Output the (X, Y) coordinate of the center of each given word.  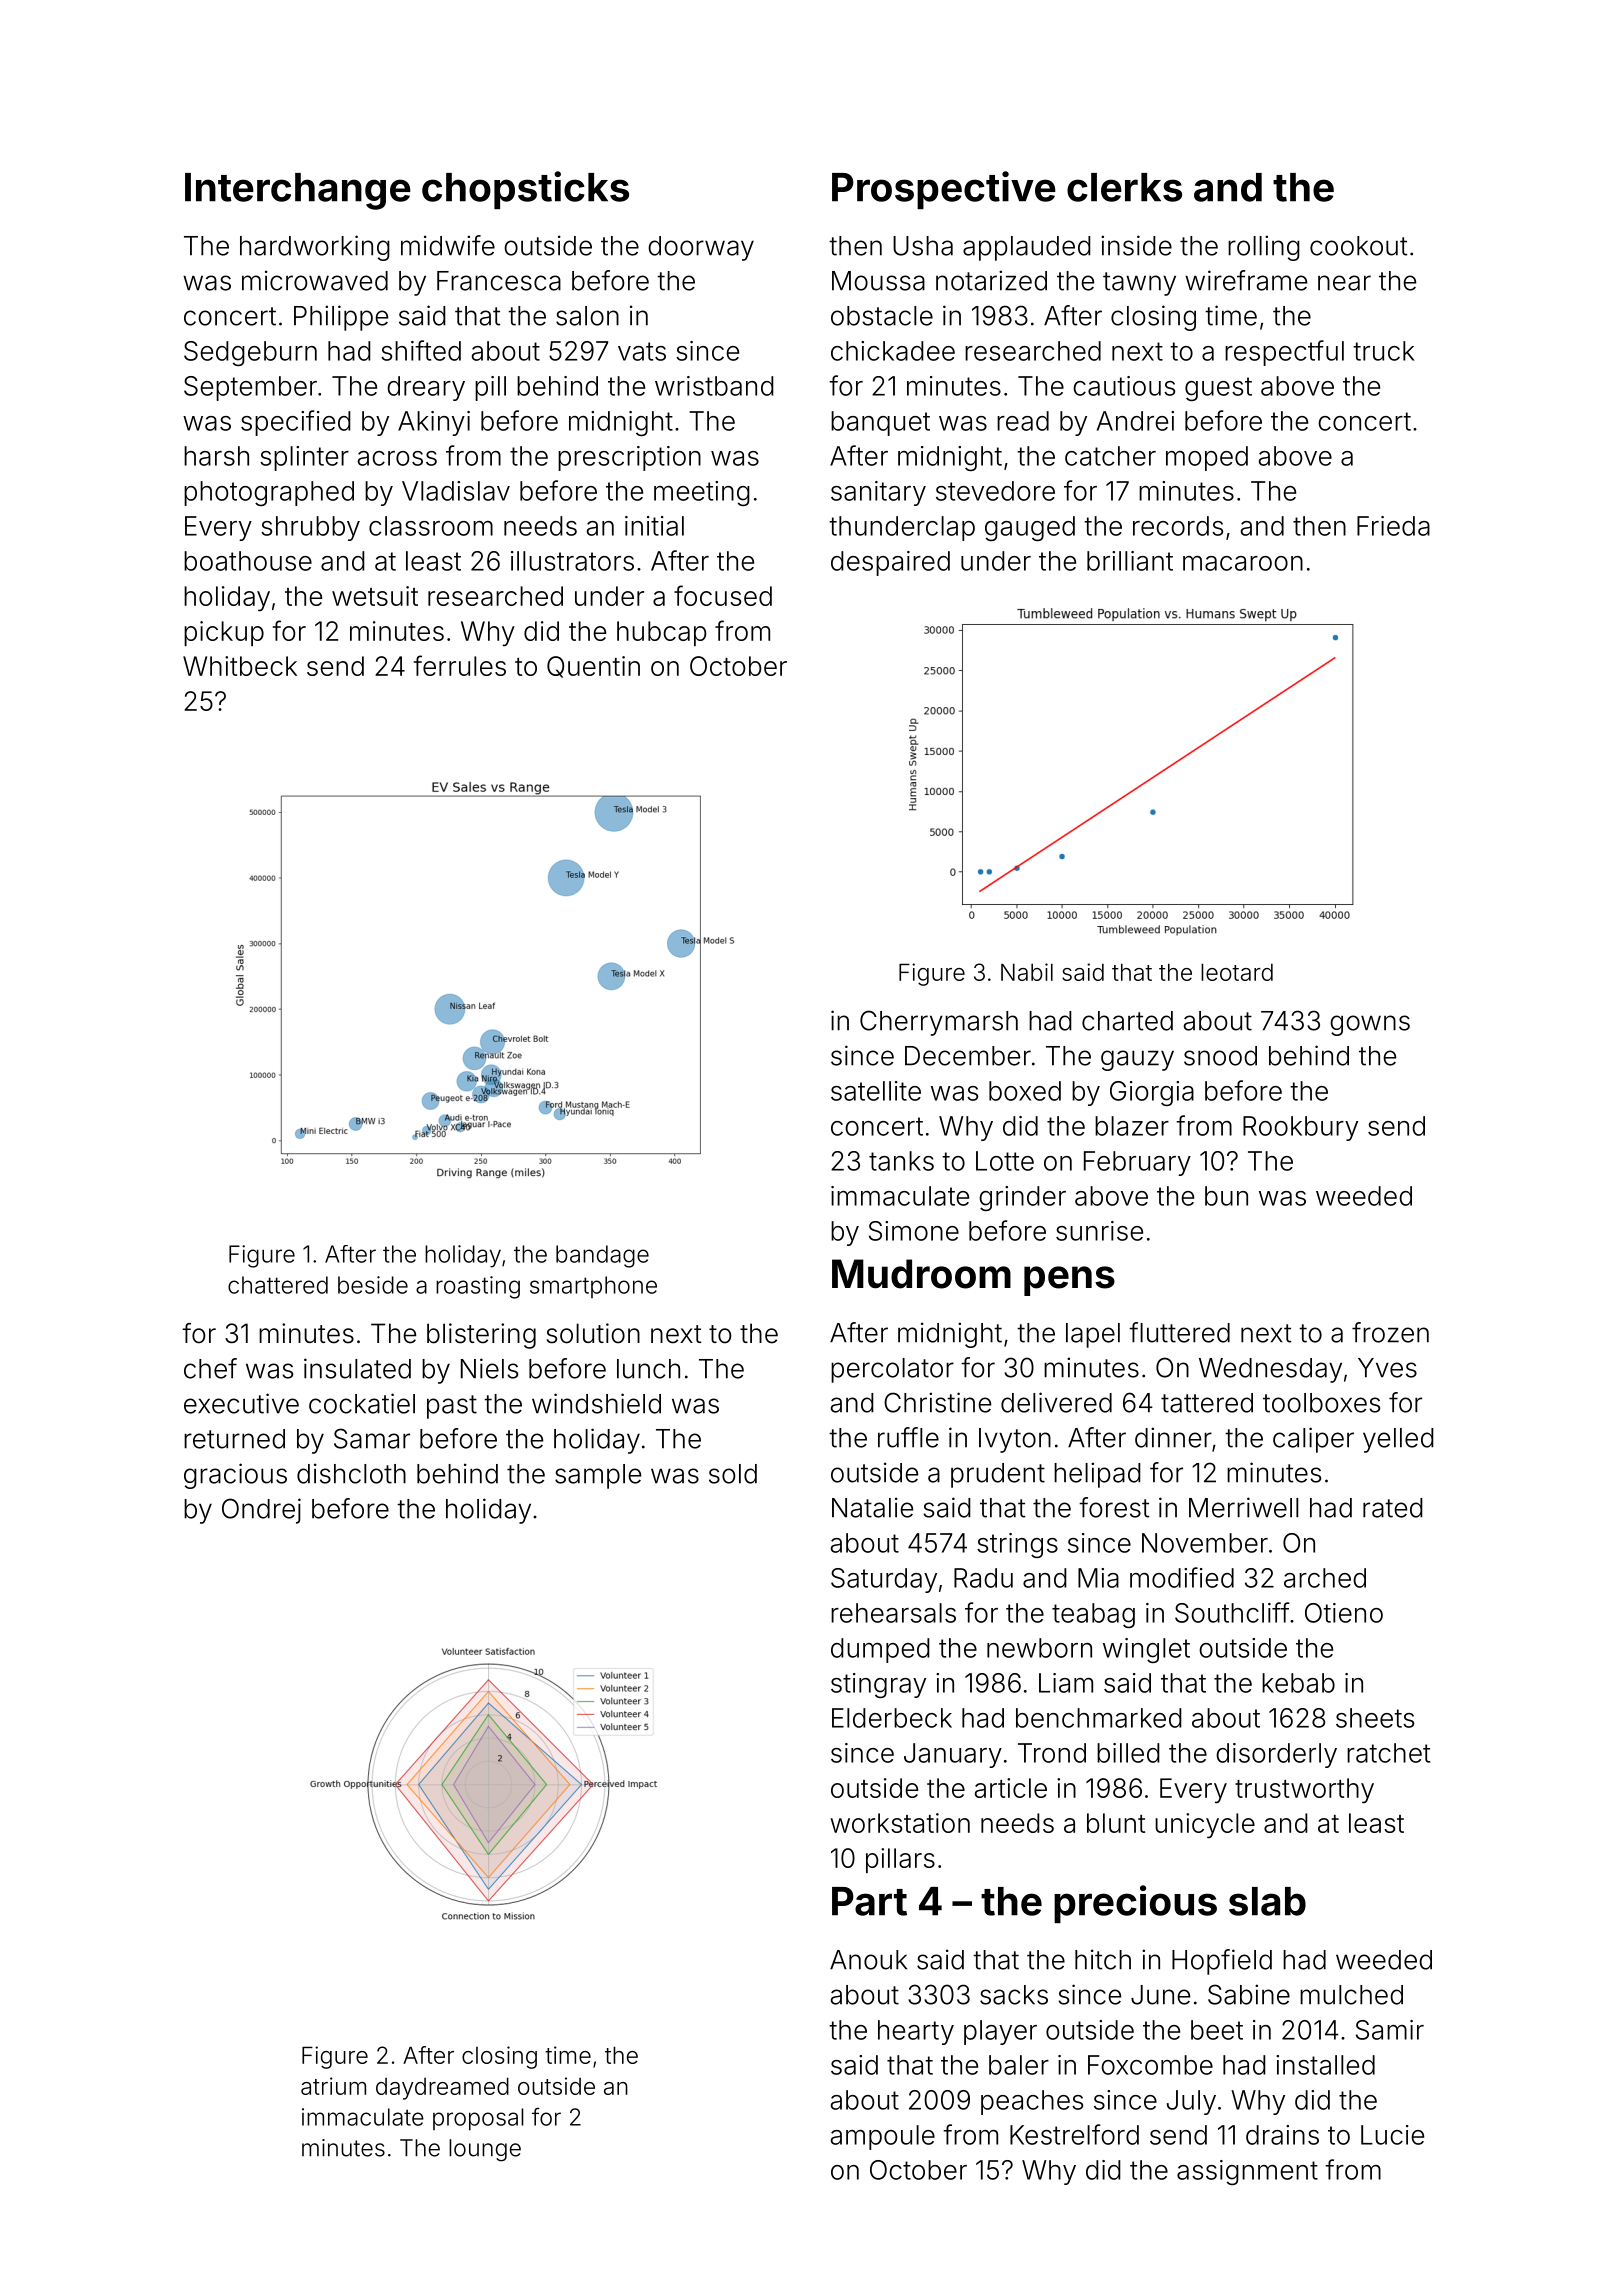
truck (1384, 351)
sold (733, 1474)
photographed (269, 493)
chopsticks (525, 190)
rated (1393, 1508)
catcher (1110, 456)
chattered (278, 1285)
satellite (876, 1091)
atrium (333, 2086)
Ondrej (261, 1511)
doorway (701, 248)
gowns (1370, 1025)
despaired (890, 563)
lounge (485, 2150)
